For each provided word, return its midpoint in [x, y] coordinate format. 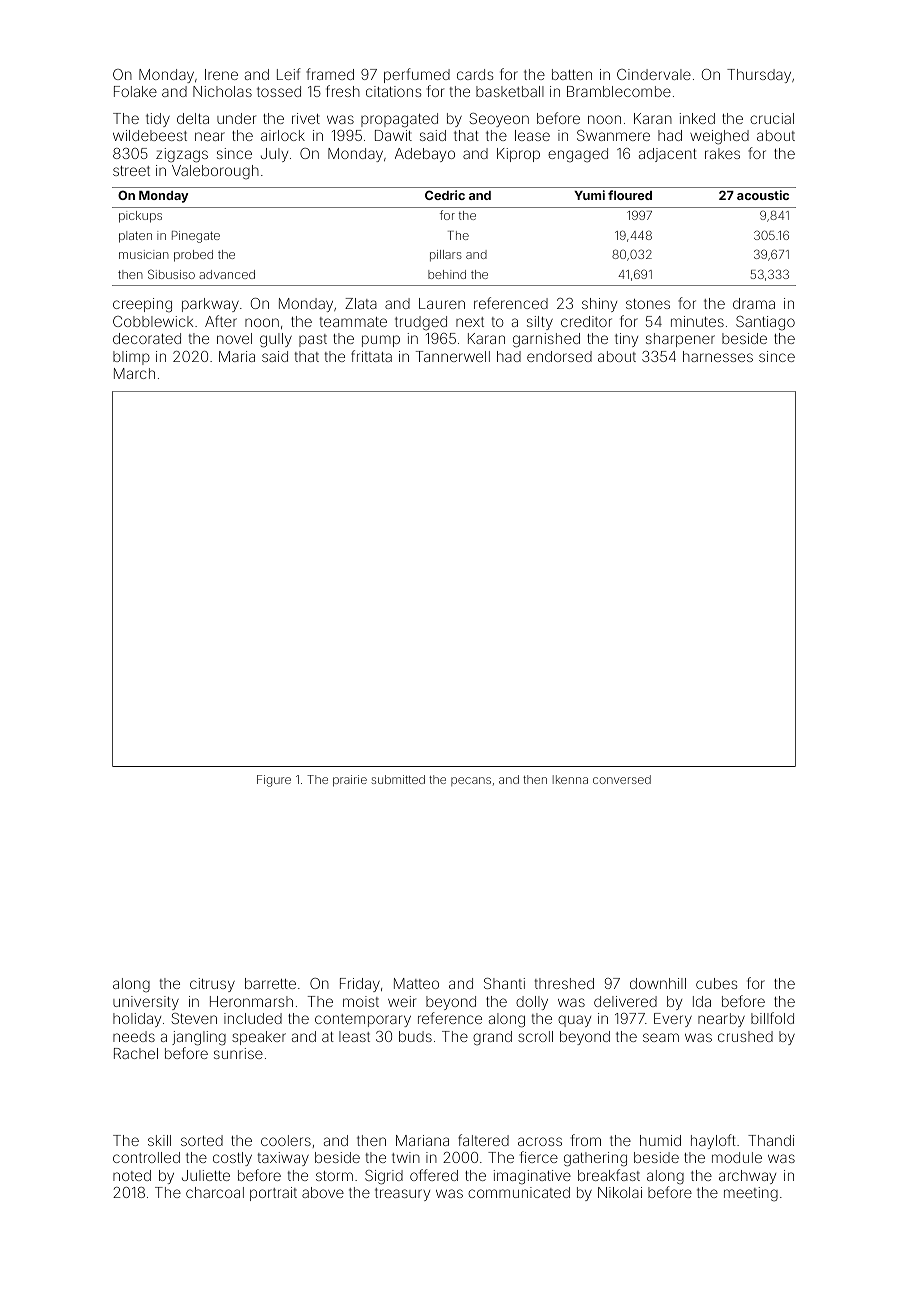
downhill [658, 983]
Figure [274, 781]
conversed [622, 779]
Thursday [759, 76]
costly [232, 1159]
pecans [471, 781]
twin [406, 1157]
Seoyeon [499, 120]
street [131, 171]
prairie [350, 781]
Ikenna [570, 779]
